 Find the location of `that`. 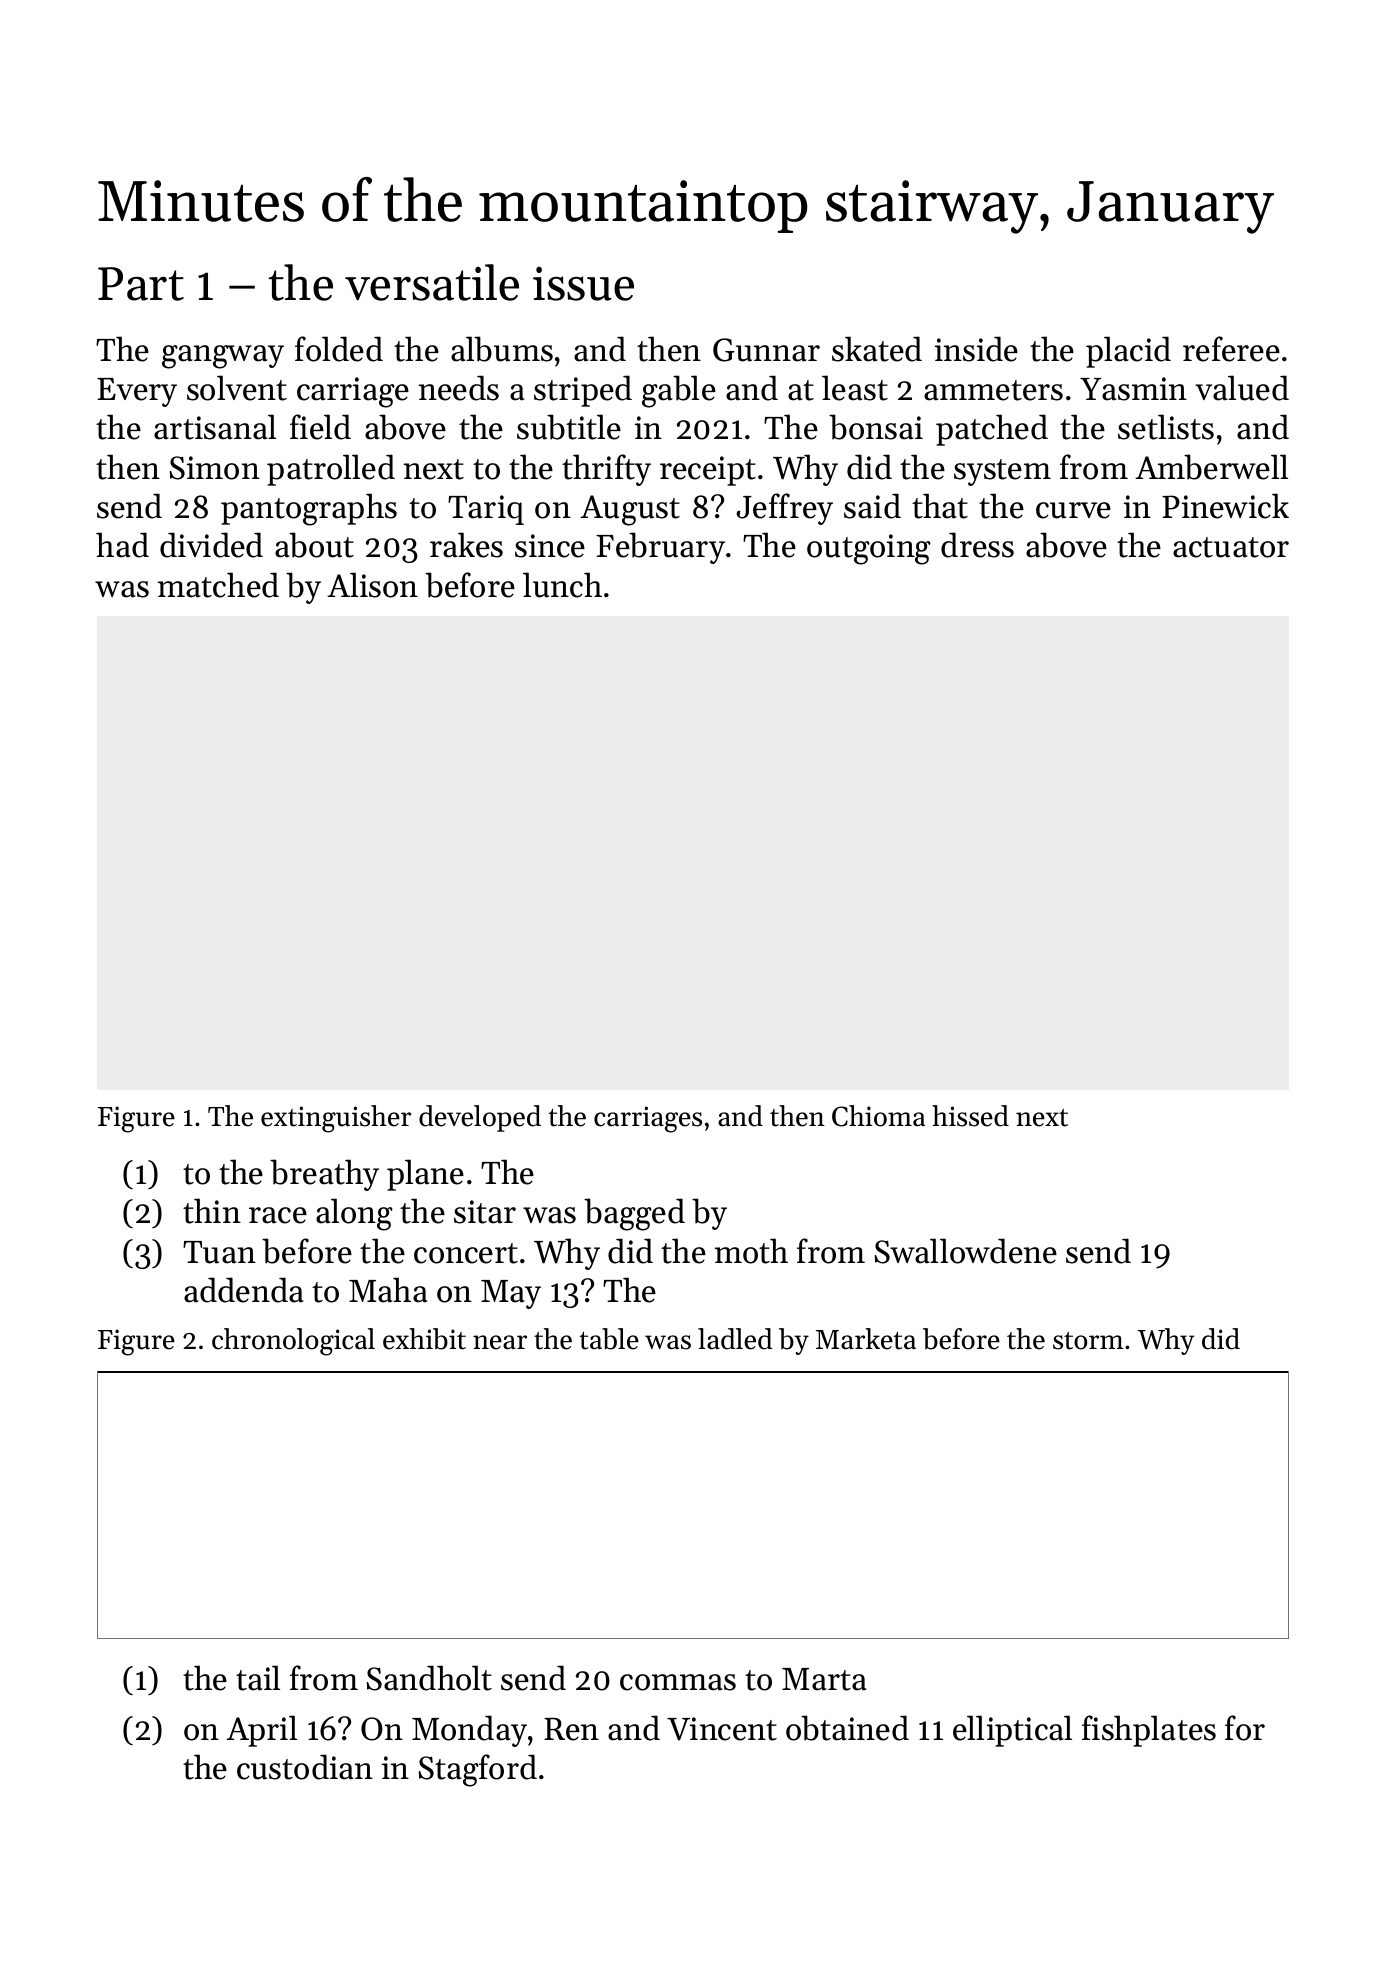

that is located at coordinates (940, 506).
